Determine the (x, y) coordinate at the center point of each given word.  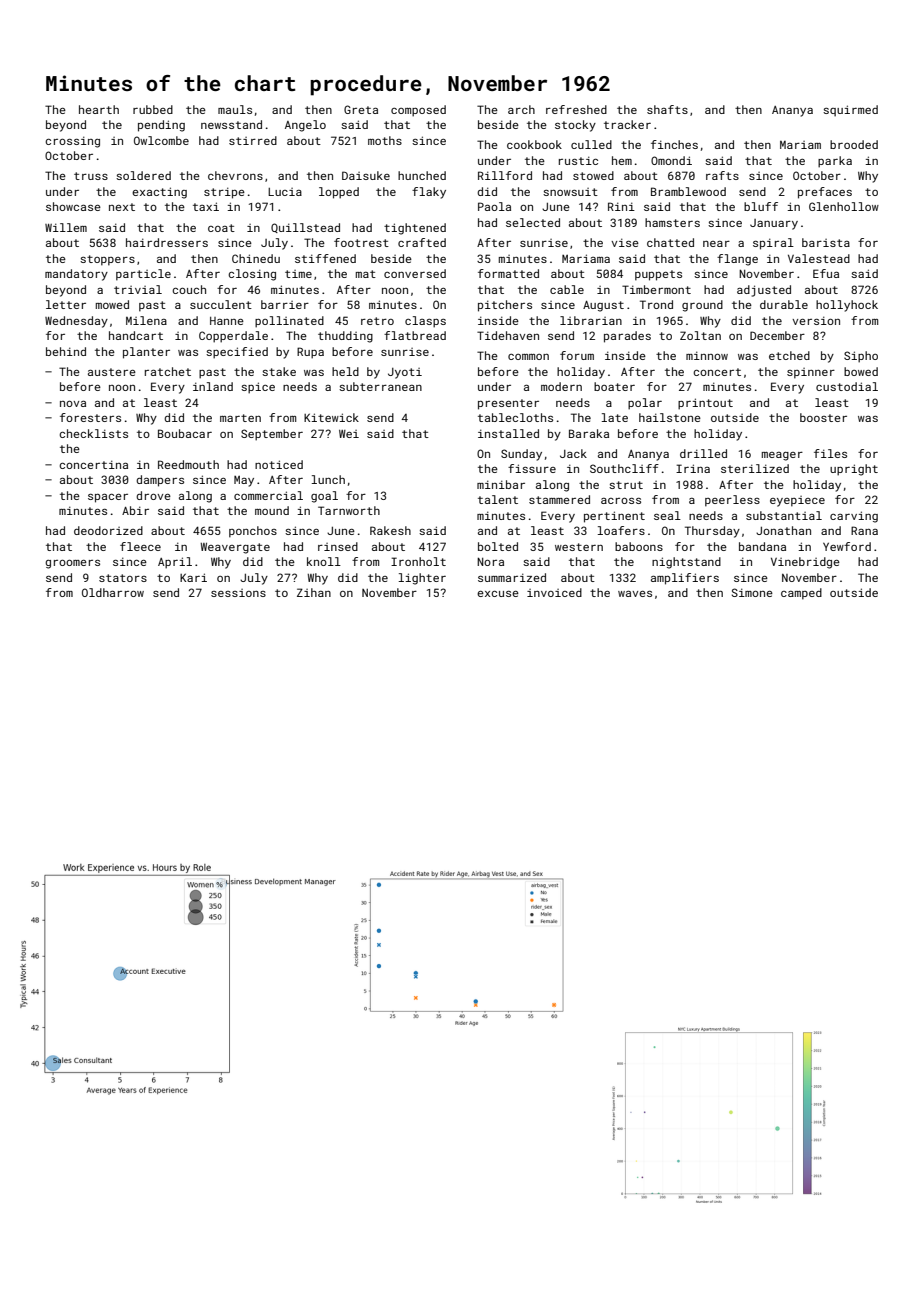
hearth (99, 109)
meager (782, 456)
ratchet (168, 371)
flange (737, 260)
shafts (667, 109)
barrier (285, 304)
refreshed (576, 109)
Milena (146, 320)
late (615, 417)
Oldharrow (113, 592)
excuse (498, 593)
